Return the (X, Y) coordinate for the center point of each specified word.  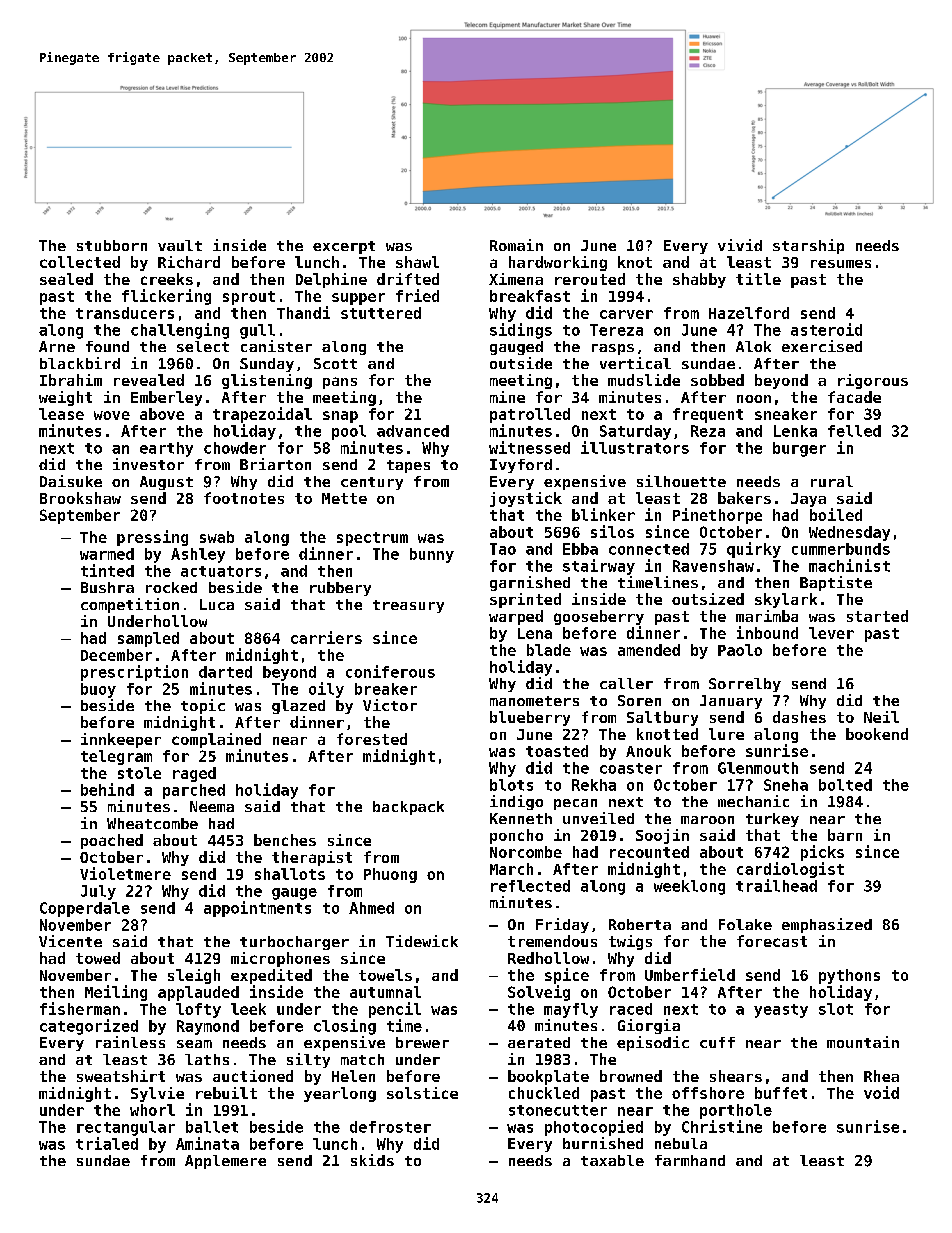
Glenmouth (758, 768)
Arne (57, 346)
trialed (107, 1143)
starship (808, 246)
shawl (417, 262)
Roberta (640, 924)
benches (285, 840)
